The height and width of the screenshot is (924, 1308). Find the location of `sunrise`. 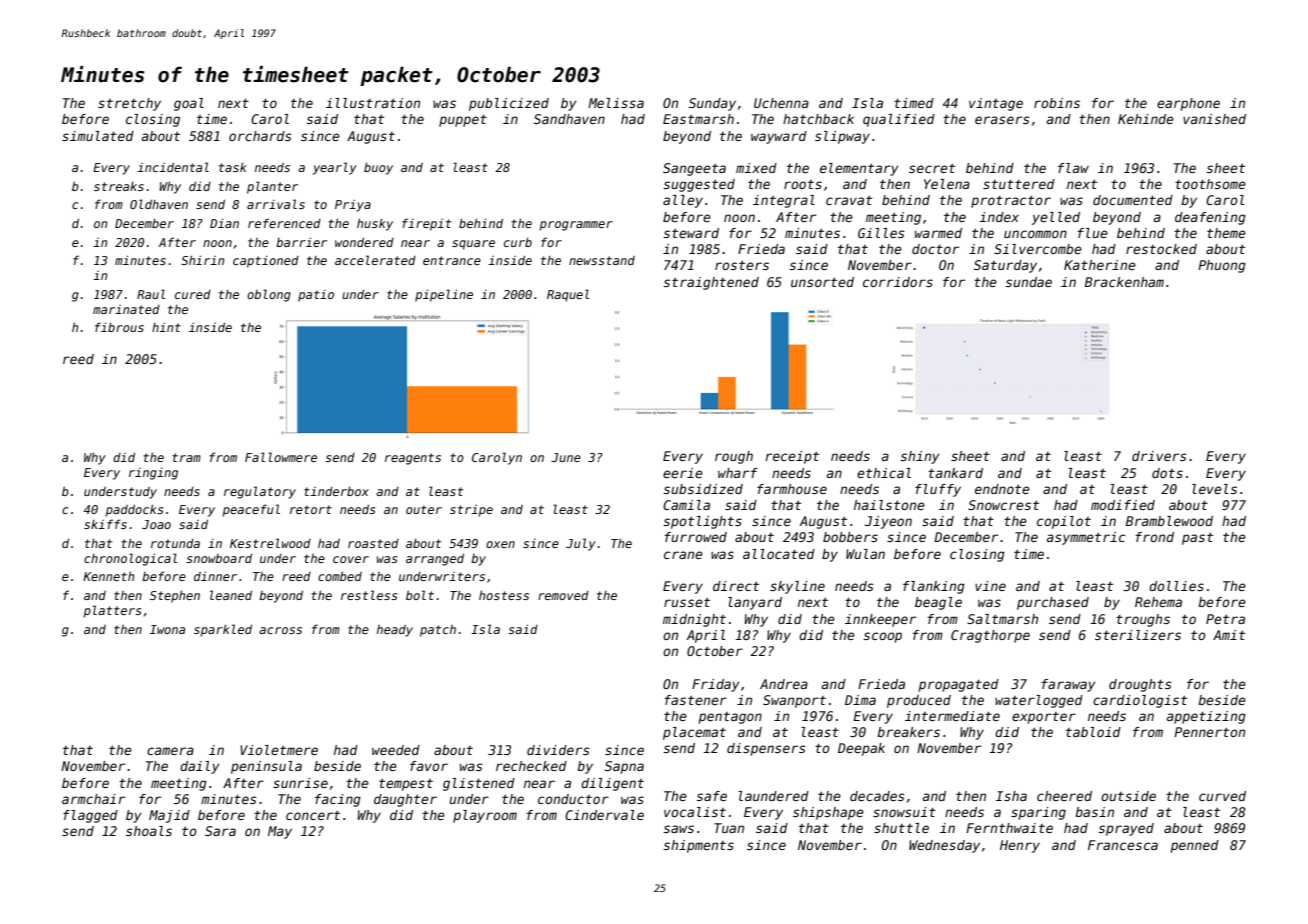

sunrise is located at coordinates (300, 783).
